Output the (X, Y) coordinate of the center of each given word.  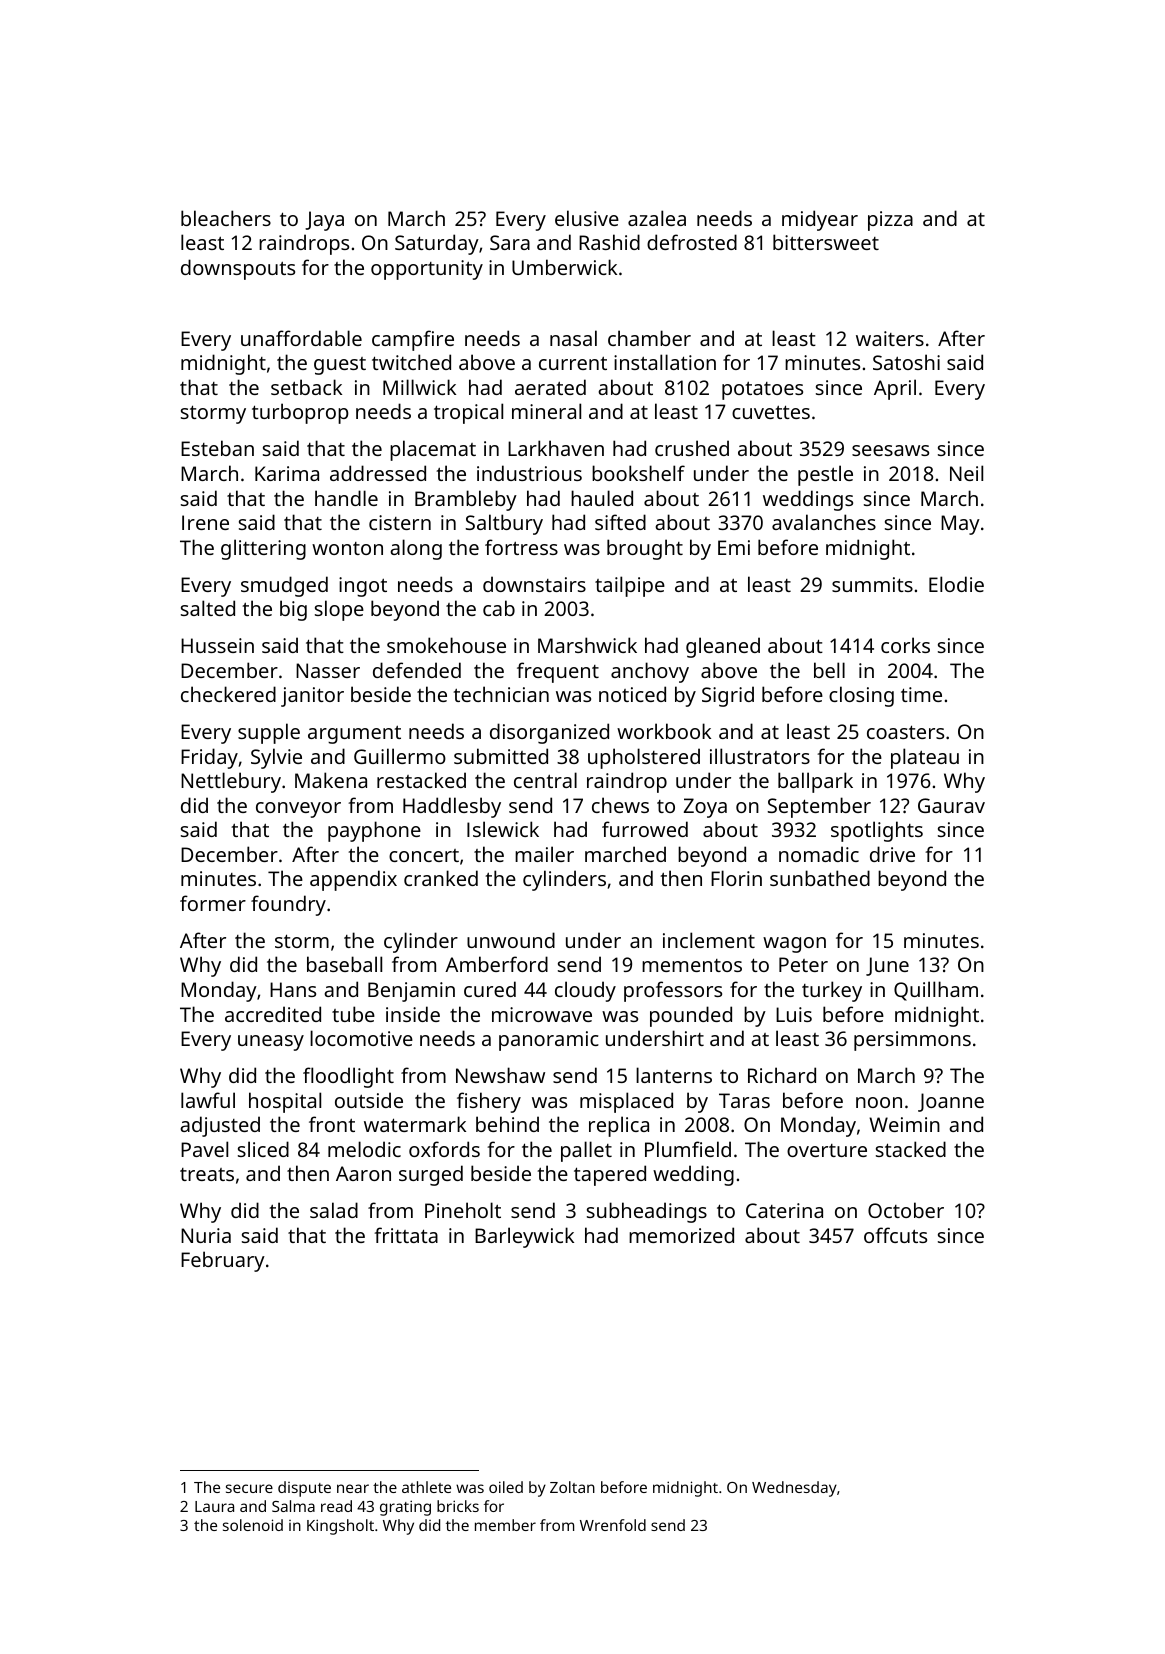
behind (507, 1124)
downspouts (238, 269)
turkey (832, 991)
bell (829, 670)
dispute (304, 1489)
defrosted (692, 242)
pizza (890, 221)
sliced (263, 1149)
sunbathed (820, 878)
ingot (363, 587)
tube (353, 1014)
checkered (228, 694)
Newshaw (500, 1075)
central (545, 780)
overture (827, 1150)
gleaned (723, 647)
